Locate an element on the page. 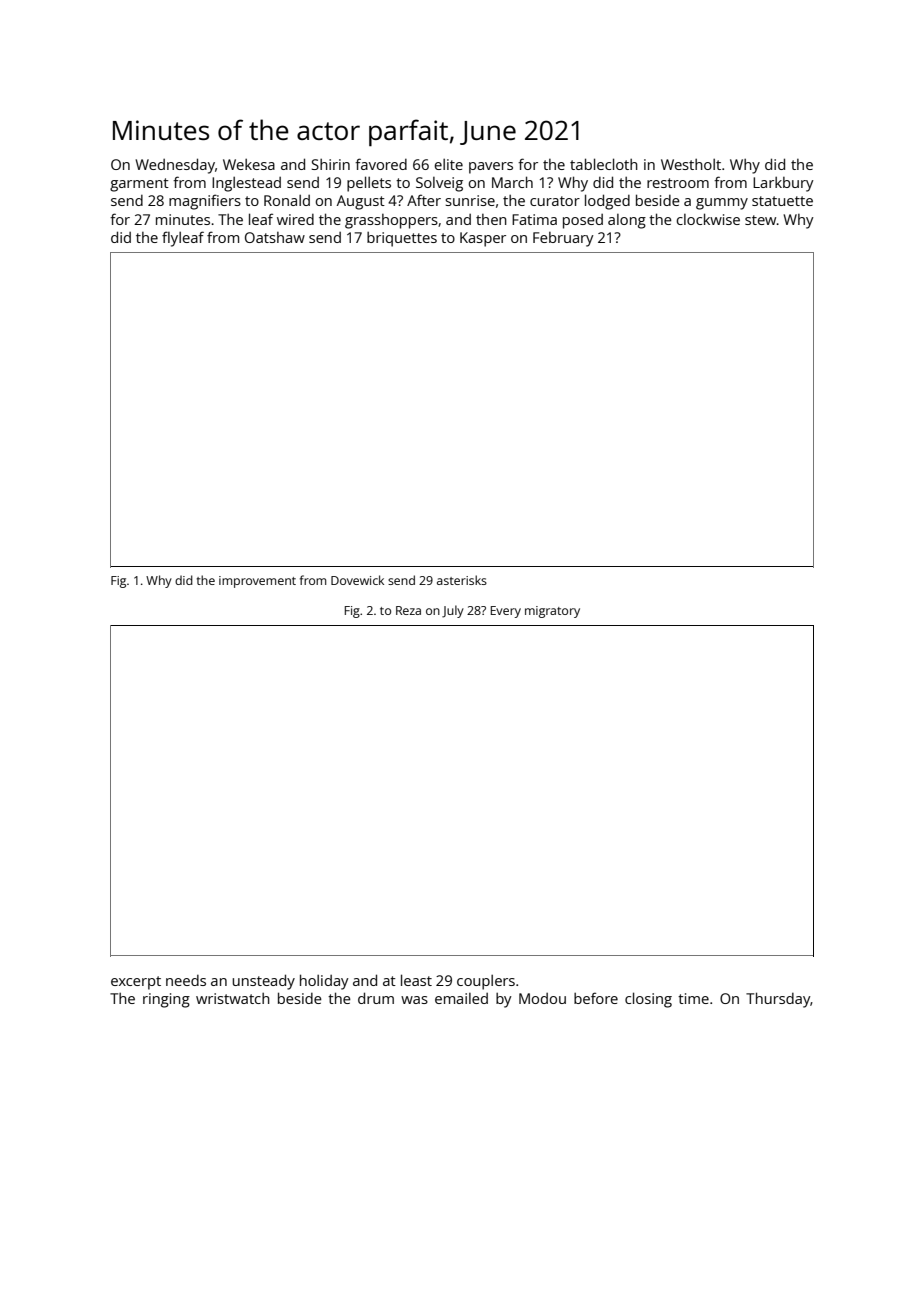  Kasper is located at coordinates (483, 239).
